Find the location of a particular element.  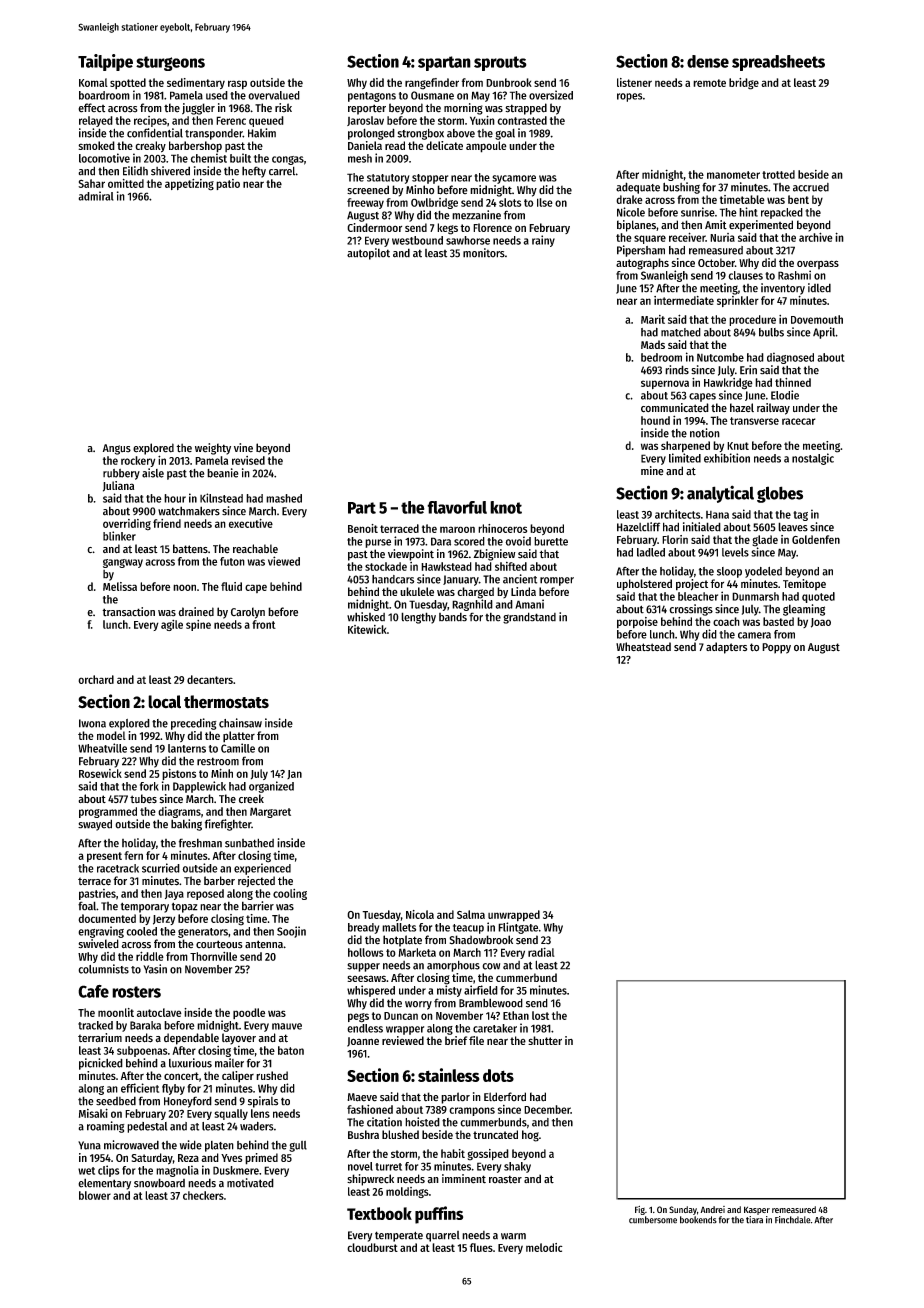

shaky is located at coordinates (517, 1167).
